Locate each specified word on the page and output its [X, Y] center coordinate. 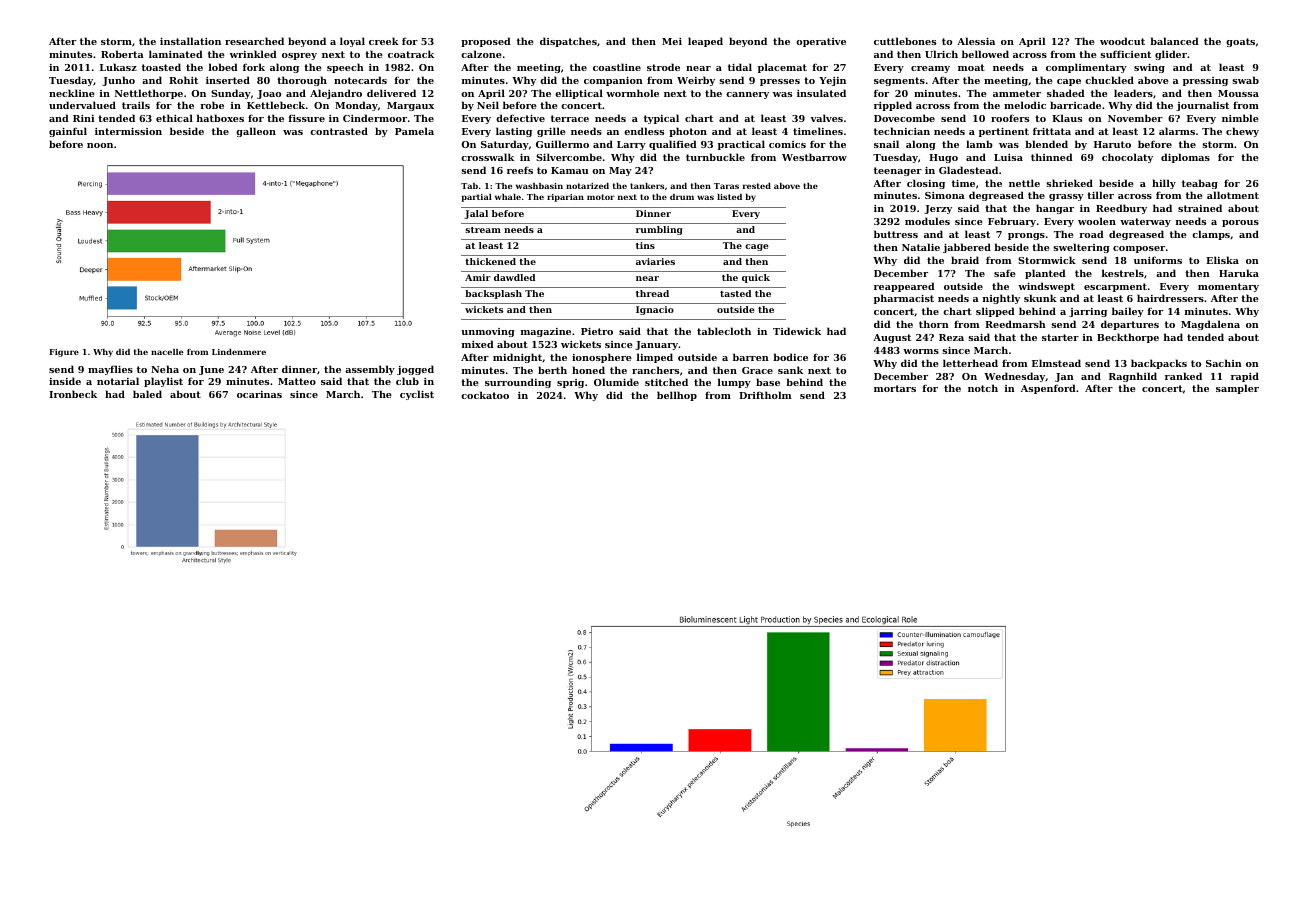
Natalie [921, 247]
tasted [735, 293]
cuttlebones [905, 41]
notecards [360, 80]
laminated [176, 54]
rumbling [659, 230]
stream [483, 230]
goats [1240, 42]
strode [663, 67]
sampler [1237, 389]
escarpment [1115, 287]
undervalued [82, 105]
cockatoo [485, 395]
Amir [478, 277]
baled [147, 394]
